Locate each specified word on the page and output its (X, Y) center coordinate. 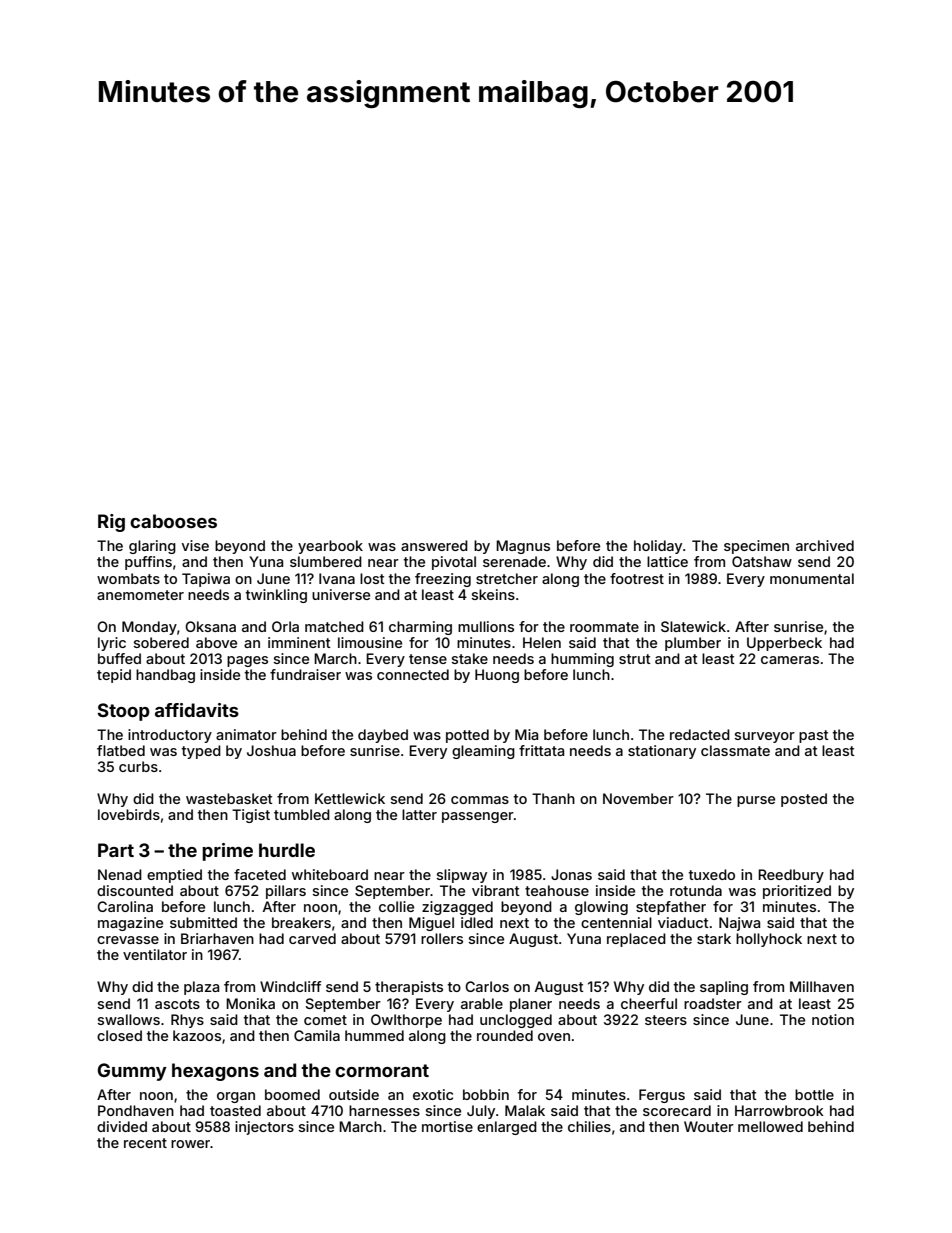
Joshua (271, 750)
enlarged (507, 1128)
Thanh (553, 798)
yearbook (330, 547)
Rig (111, 523)
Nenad (120, 874)
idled (477, 922)
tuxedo (712, 874)
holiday (658, 547)
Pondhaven (136, 1110)
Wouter (709, 1126)
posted (804, 800)
